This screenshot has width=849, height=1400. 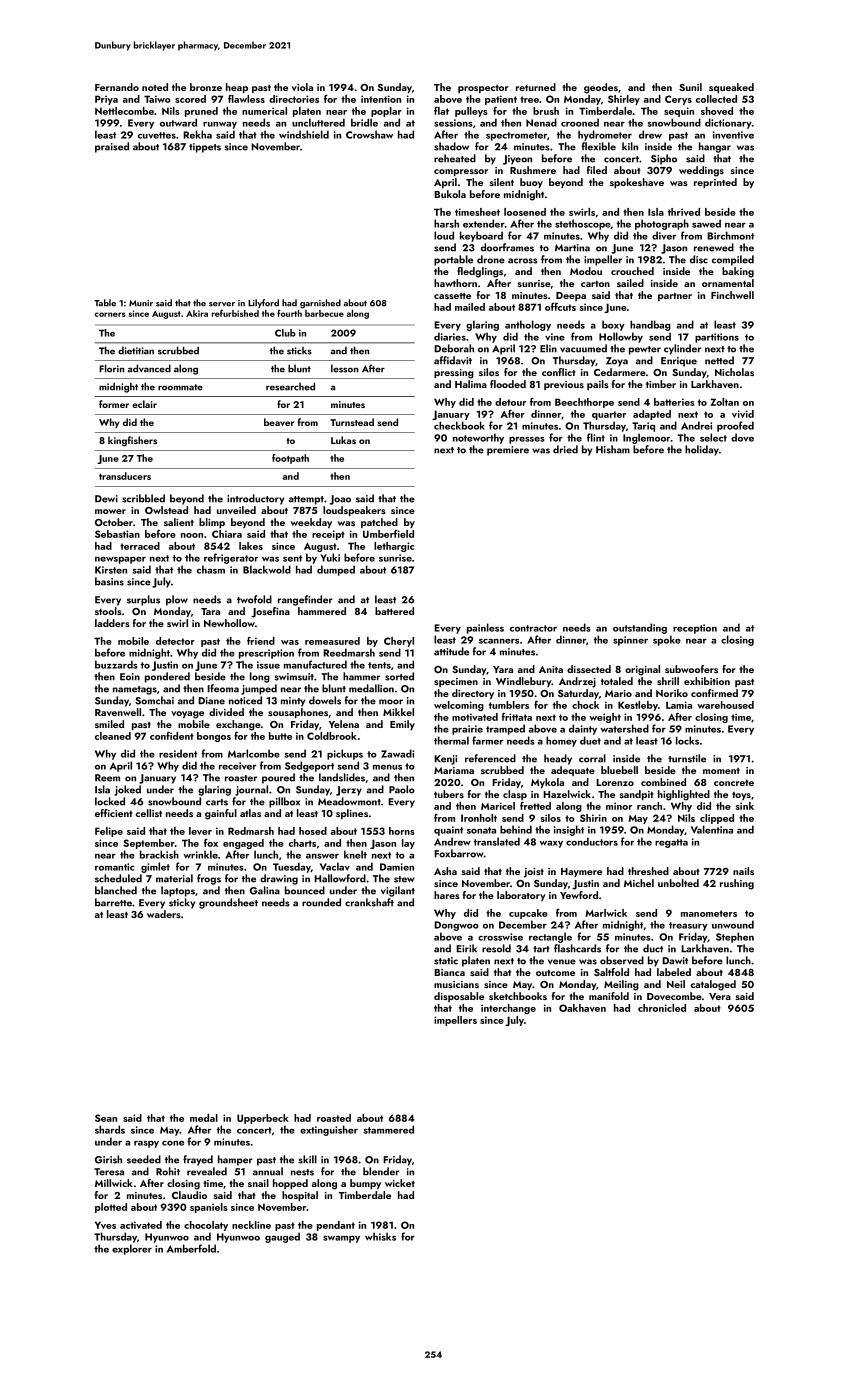 I want to click on whisks, so click(x=380, y=1236).
